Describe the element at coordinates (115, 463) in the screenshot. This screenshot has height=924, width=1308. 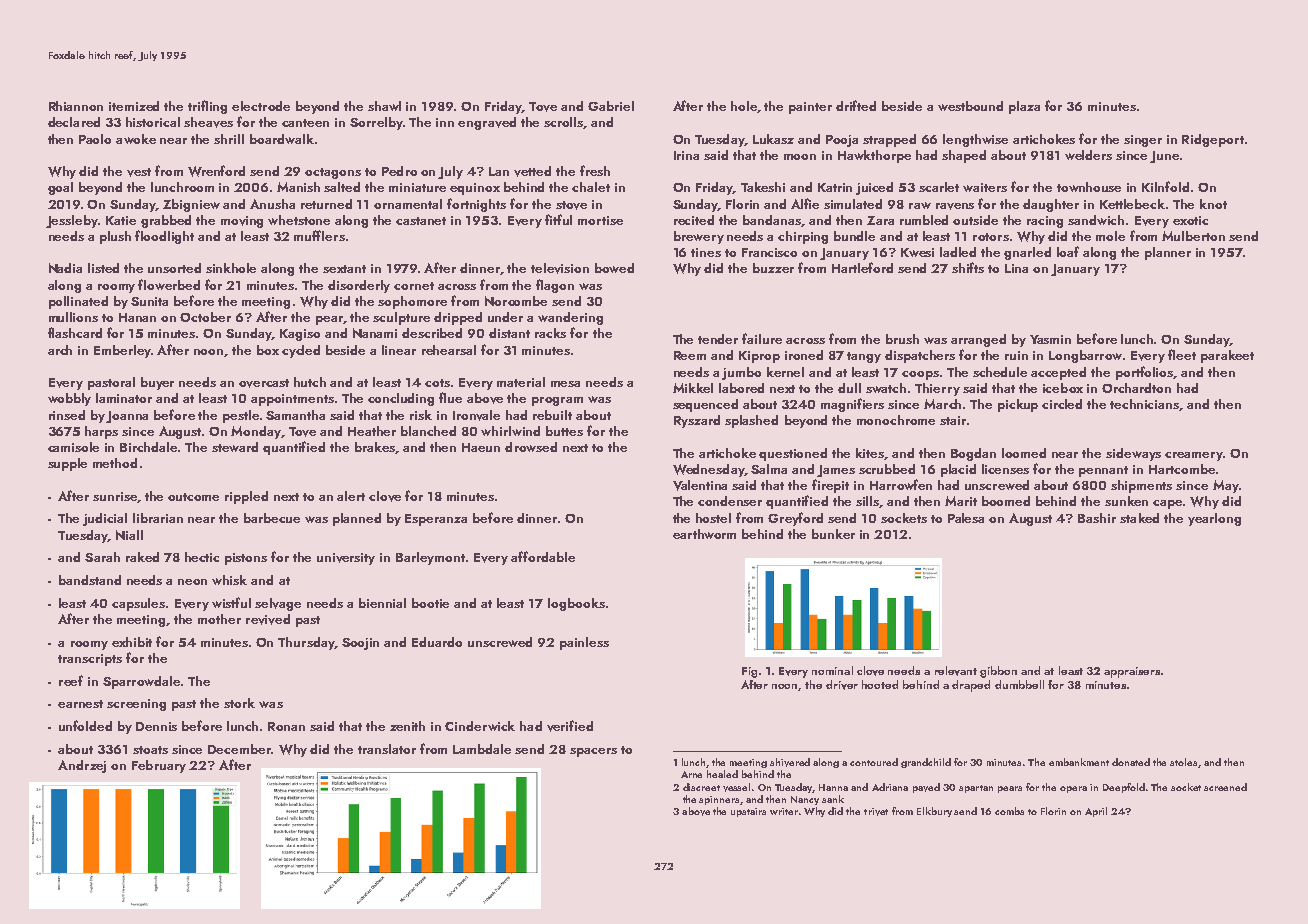
I see `method` at that location.
